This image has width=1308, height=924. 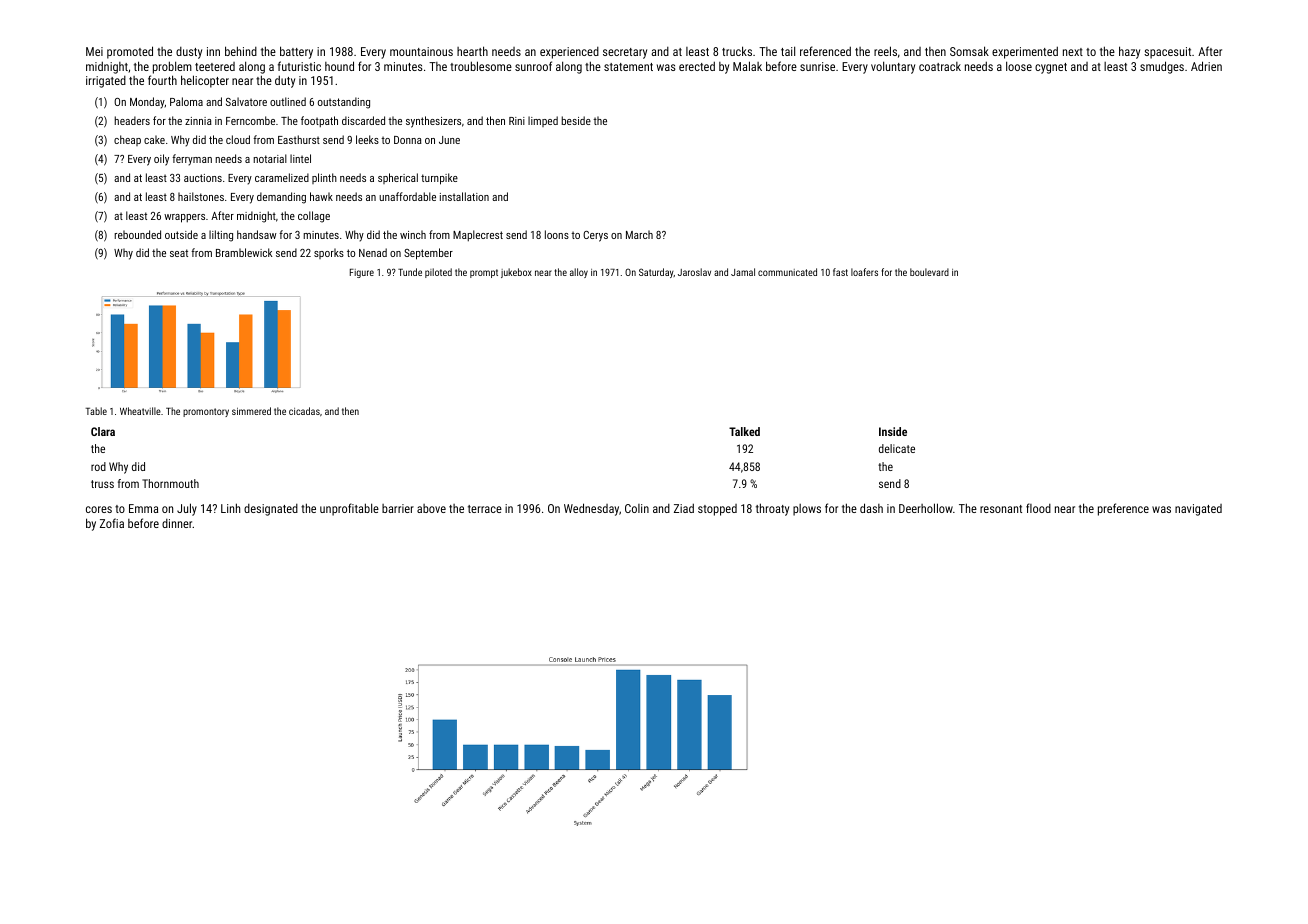 I want to click on smudges, so click(x=1162, y=67).
